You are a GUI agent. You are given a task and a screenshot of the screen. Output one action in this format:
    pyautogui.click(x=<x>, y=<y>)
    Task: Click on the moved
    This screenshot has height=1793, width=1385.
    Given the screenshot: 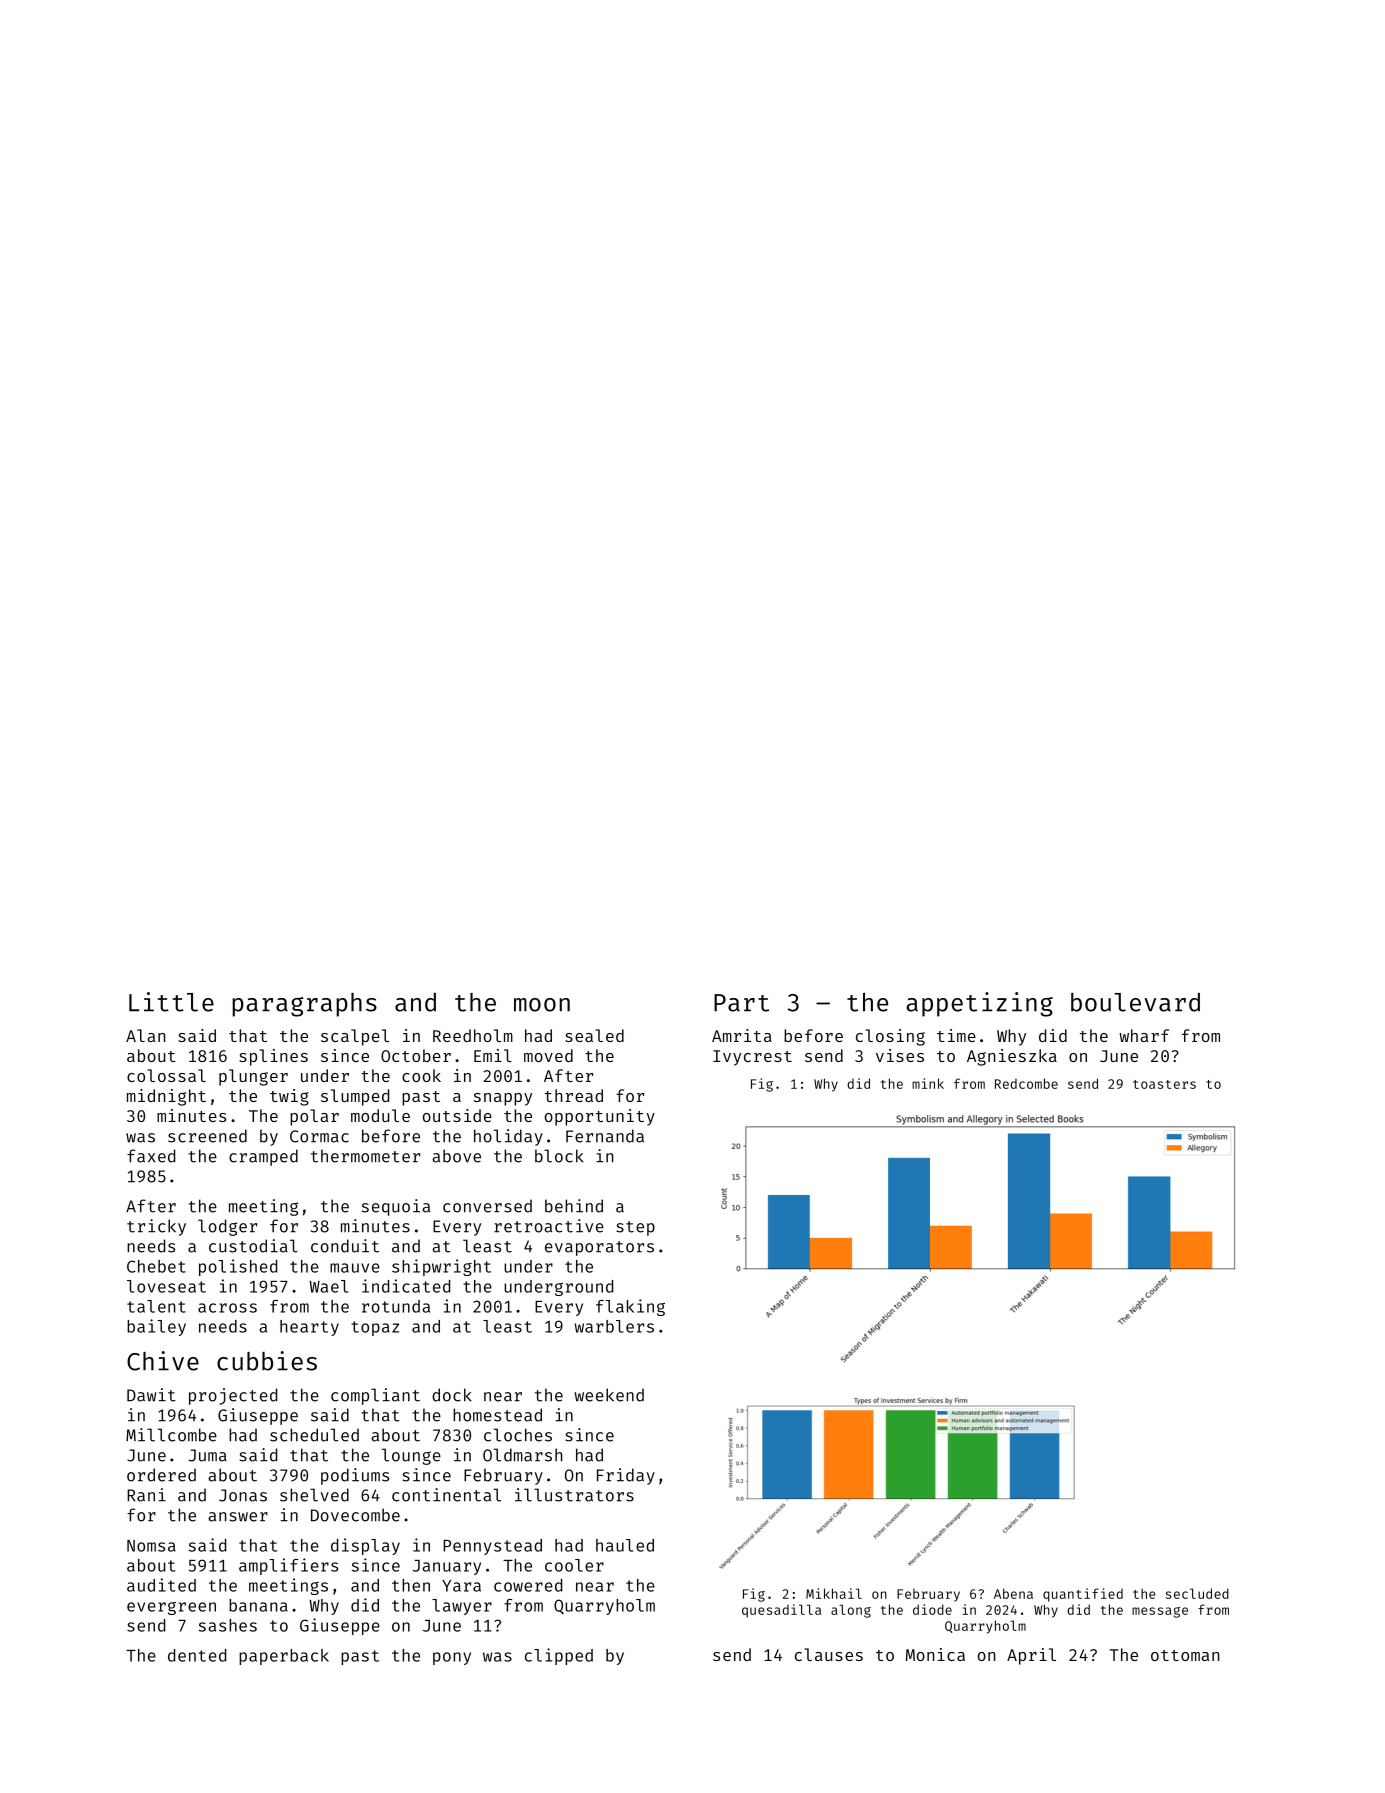 What is the action you would take?
    pyautogui.click(x=548, y=1055)
